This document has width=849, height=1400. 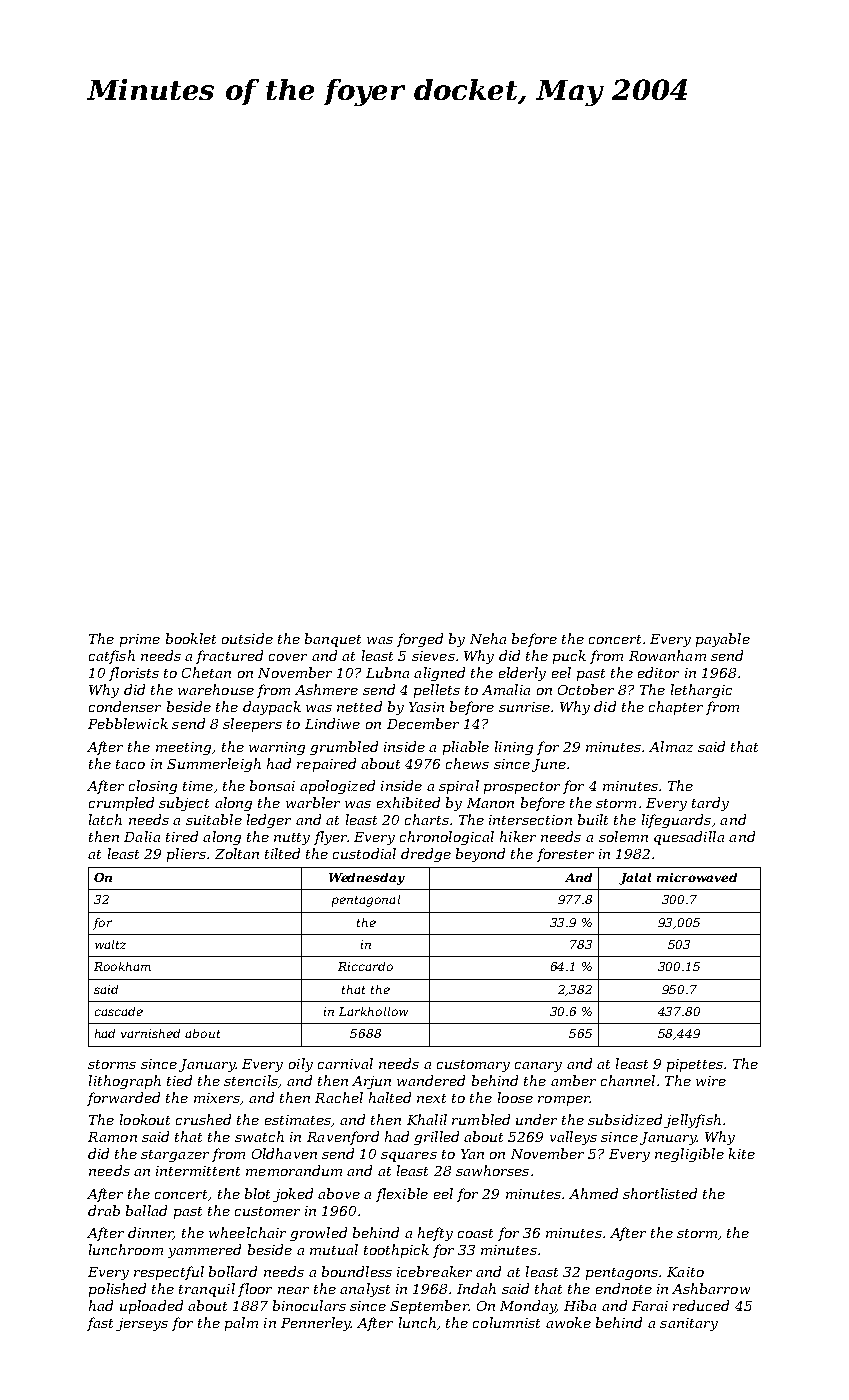 What do you see at coordinates (528, 1307) in the document?
I see `Monday` at bounding box center [528, 1307].
